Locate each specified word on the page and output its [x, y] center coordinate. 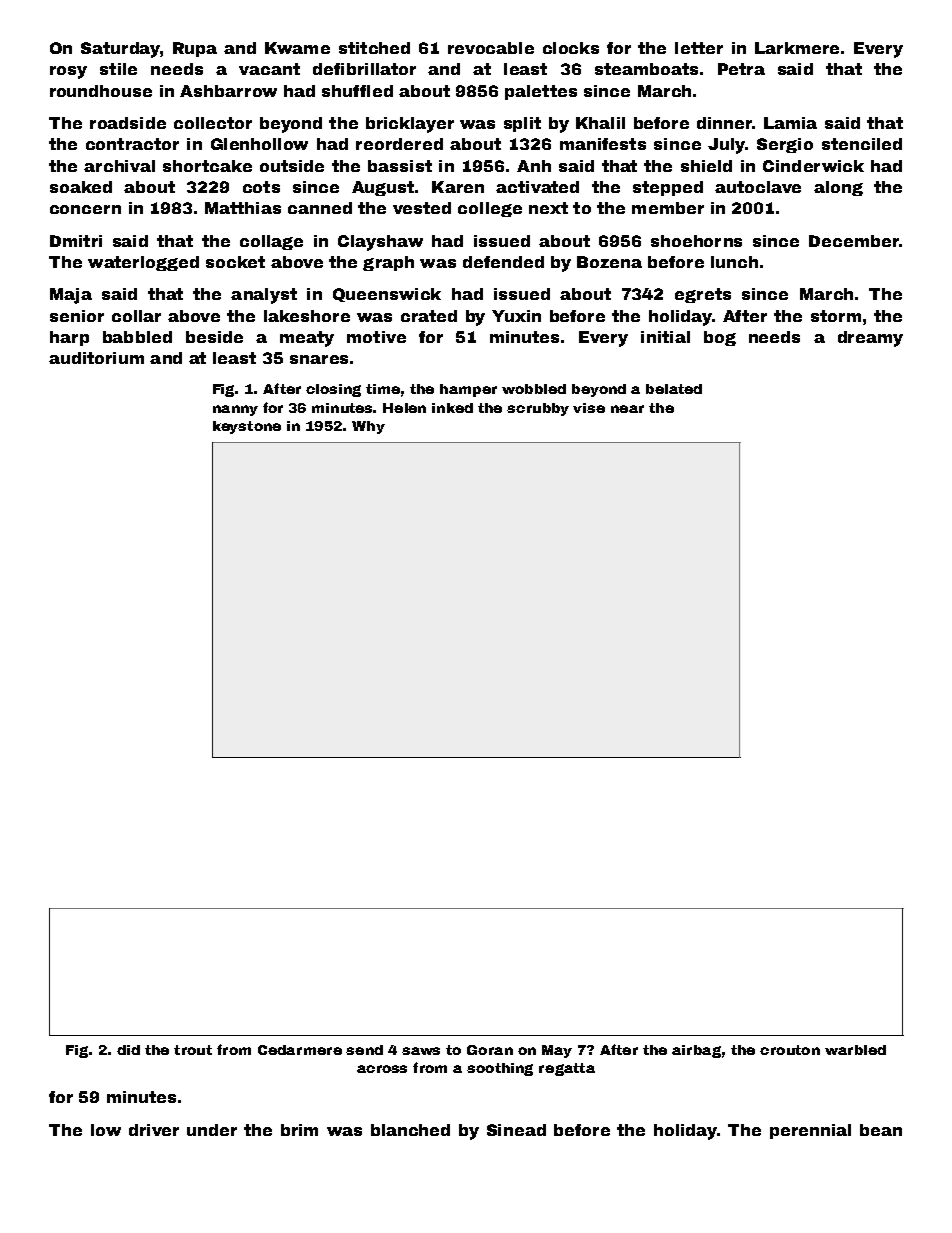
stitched [374, 48]
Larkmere [797, 48]
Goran [490, 1050]
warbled [855, 1050]
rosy [68, 72]
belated [674, 389]
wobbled [534, 389]
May [557, 1051]
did [128, 1050]
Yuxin [516, 316]
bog [720, 338]
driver [154, 1130]
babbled [137, 337]
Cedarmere [300, 1050]
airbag [696, 1051]
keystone [247, 427]
